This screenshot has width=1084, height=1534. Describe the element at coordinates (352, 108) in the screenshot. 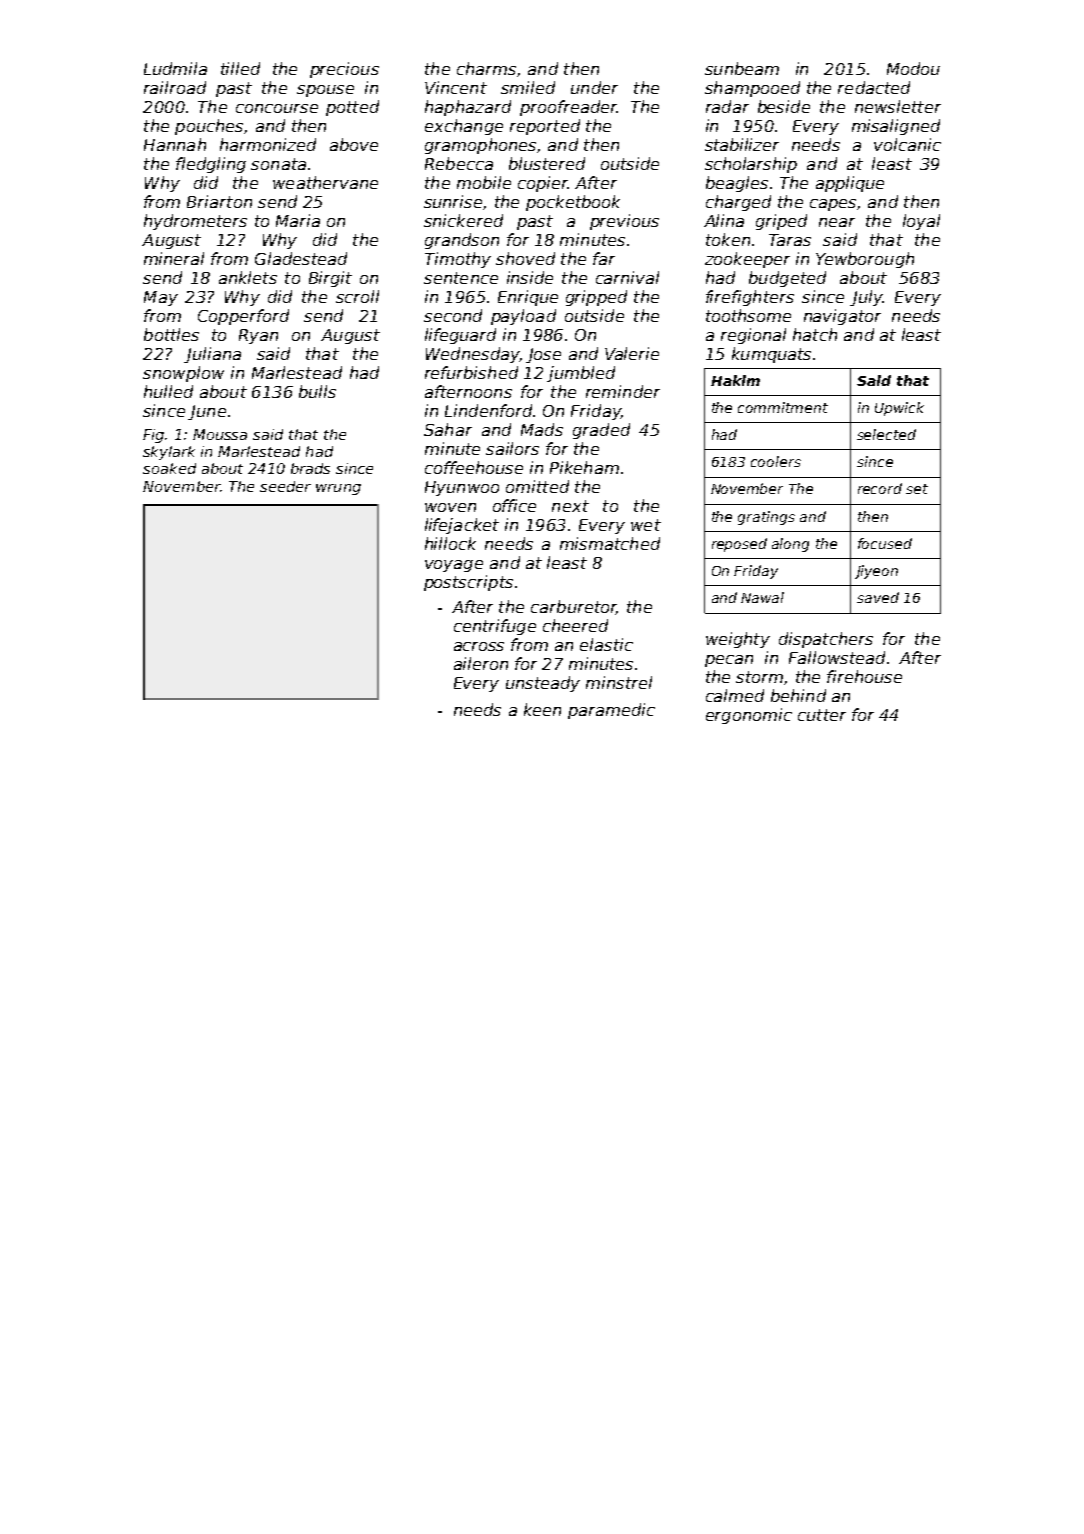

I see `potted` at that location.
